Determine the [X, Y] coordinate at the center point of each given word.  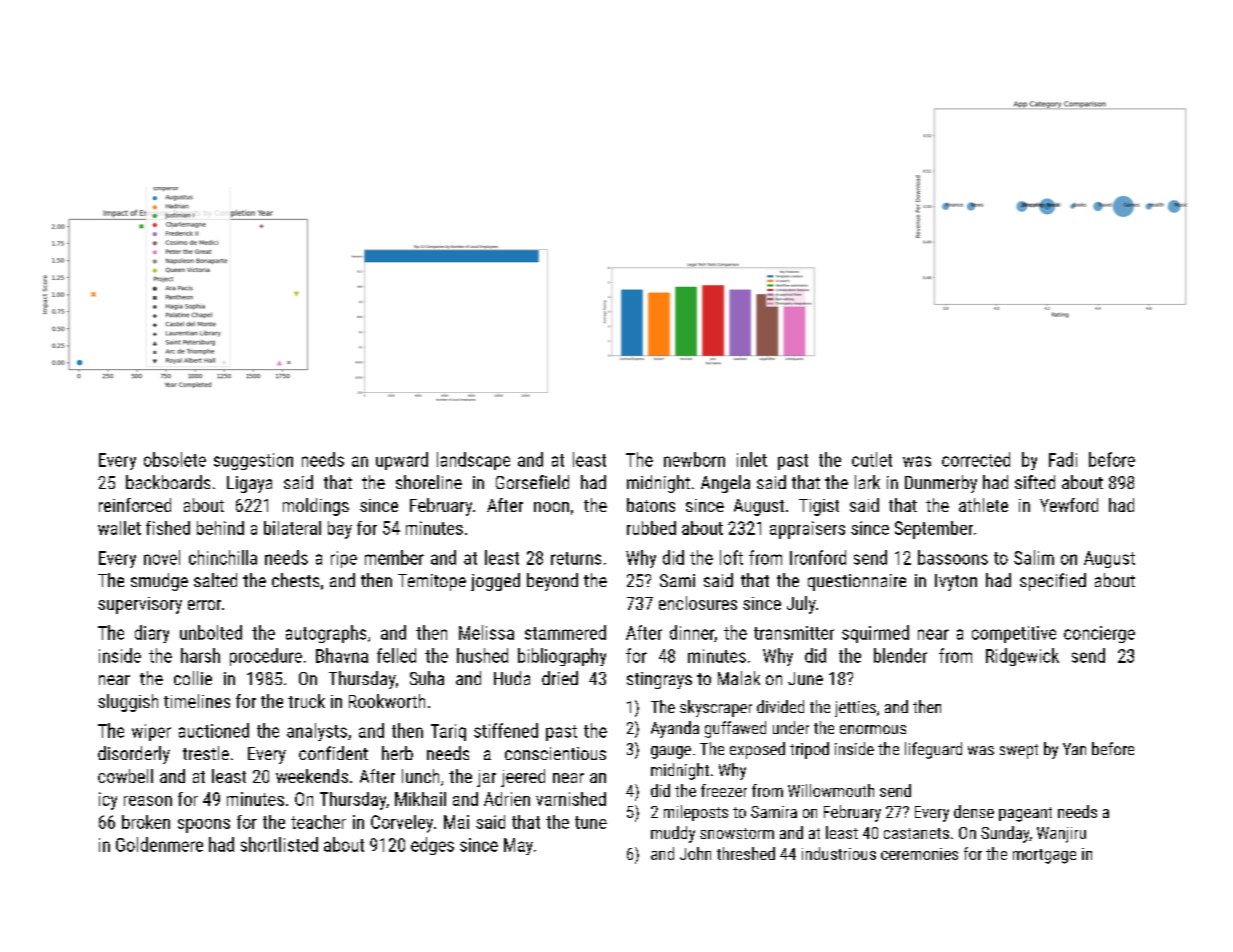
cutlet [872, 459]
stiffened [506, 730]
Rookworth [387, 701]
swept [1019, 751]
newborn [694, 459]
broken [146, 822]
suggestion [253, 461]
